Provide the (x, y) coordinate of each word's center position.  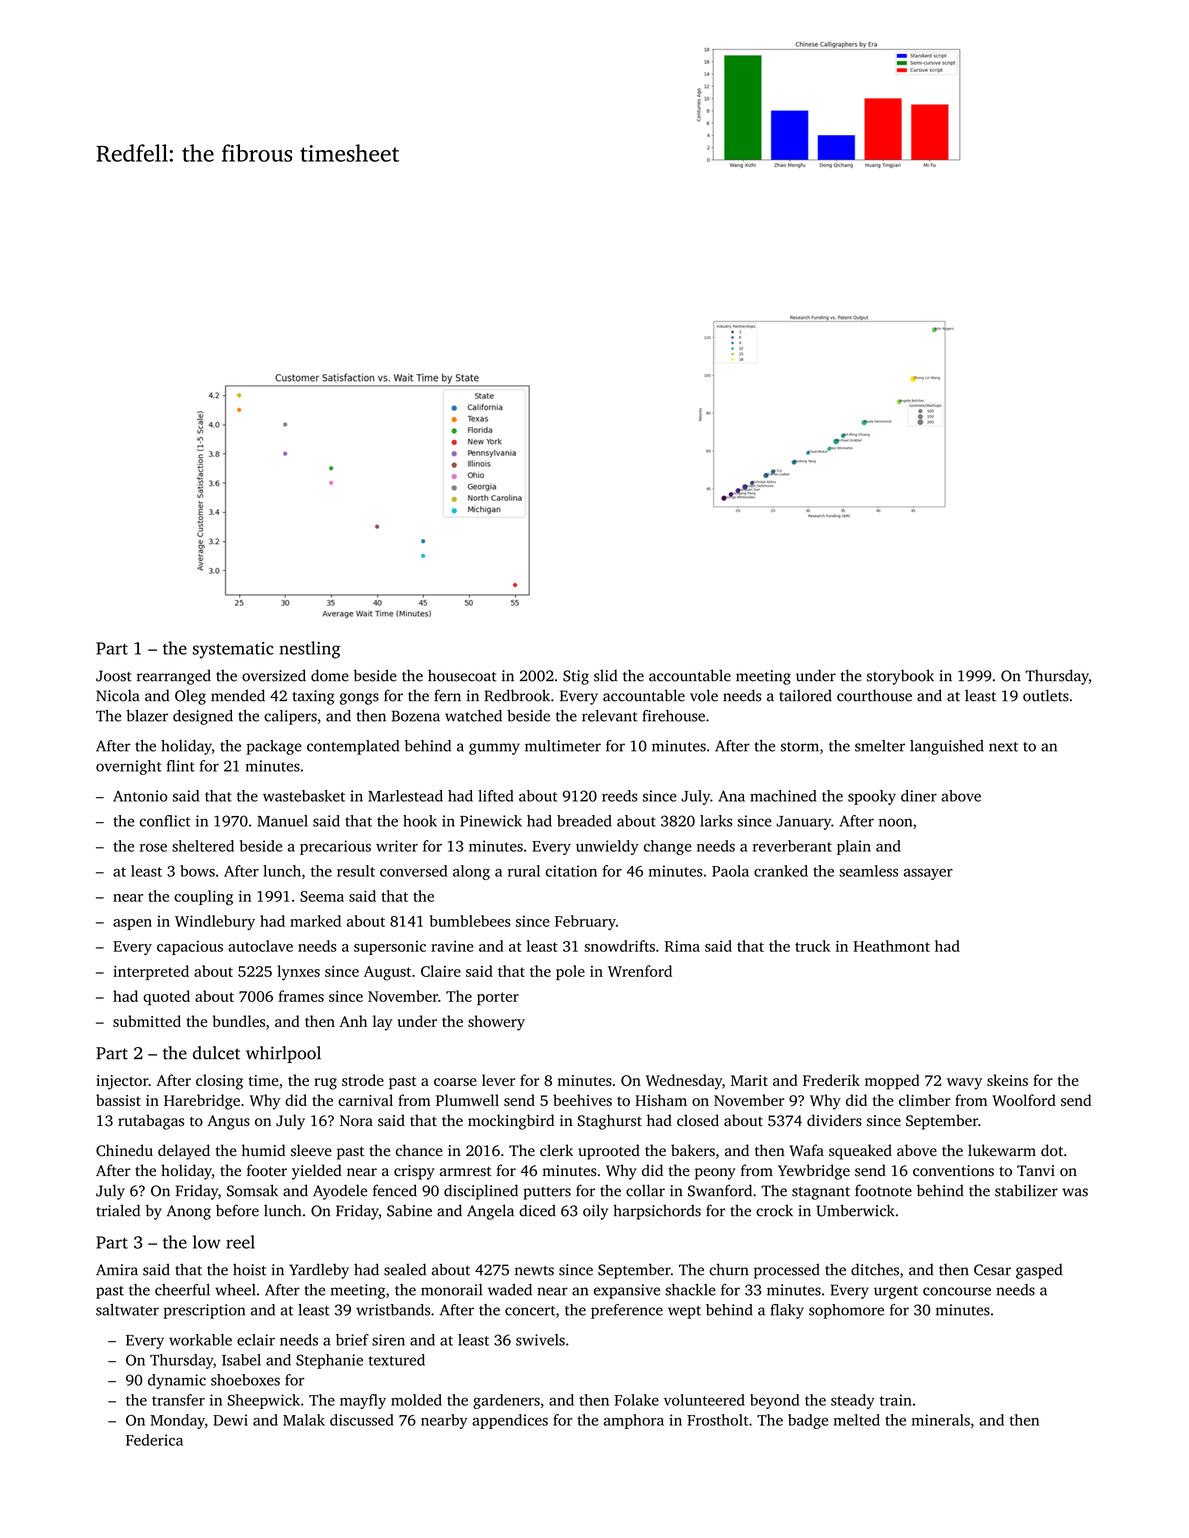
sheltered (203, 846)
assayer (928, 874)
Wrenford (640, 971)
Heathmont (892, 946)
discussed (362, 1420)
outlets (1046, 695)
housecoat (462, 676)
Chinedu (124, 1150)
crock (774, 1210)
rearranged (174, 677)
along (471, 872)
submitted (147, 1021)
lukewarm (1002, 1150)
